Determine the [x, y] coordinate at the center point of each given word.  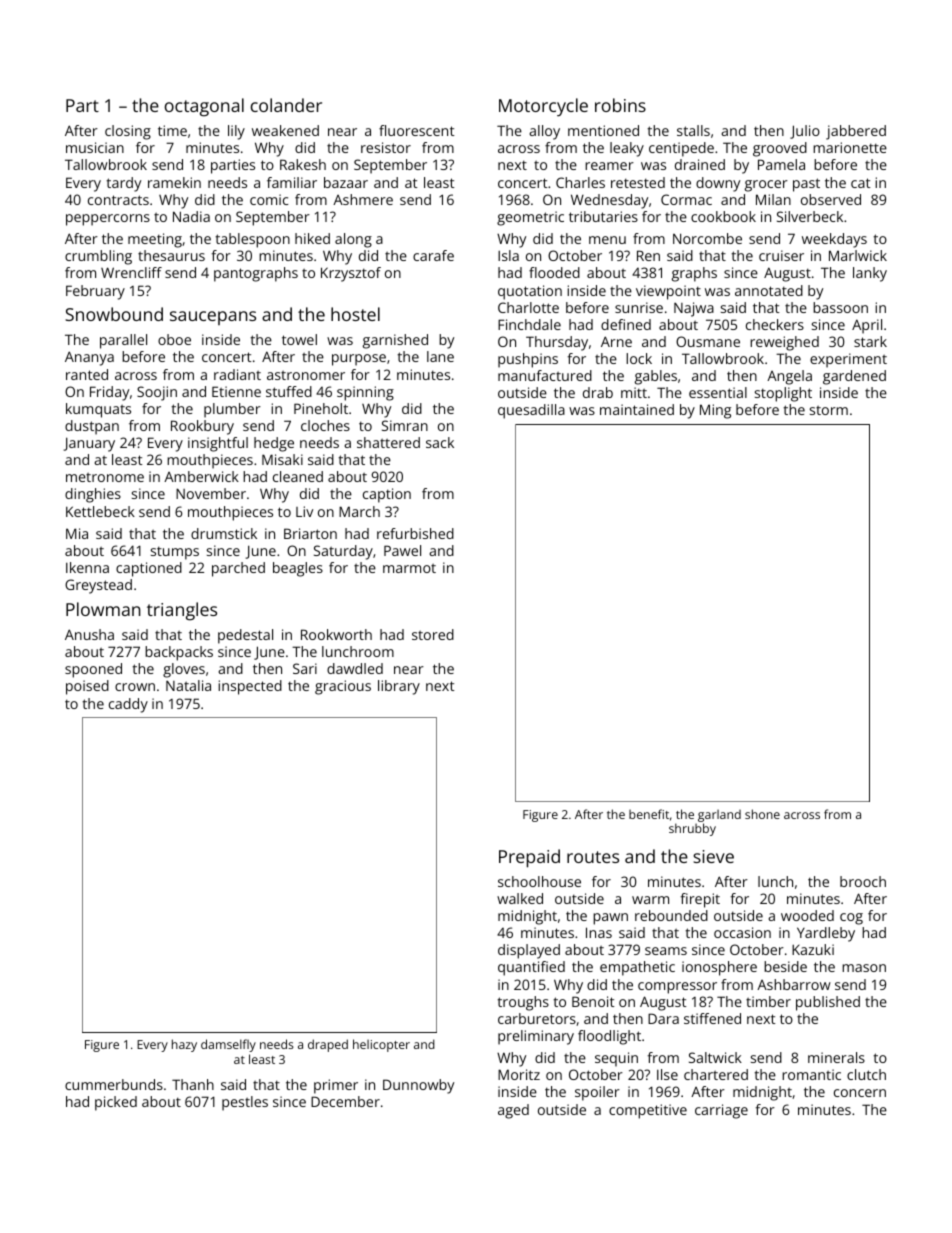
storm [829, 410]
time [172, 130]
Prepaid [529, 858]
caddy [128, 705]
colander [286, 105]
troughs [523, 1003]
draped [328, 1045]
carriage [721, 1111]
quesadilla [531, 411]
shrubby [692, 829]
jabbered [856, 132]
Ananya [89, 358]
